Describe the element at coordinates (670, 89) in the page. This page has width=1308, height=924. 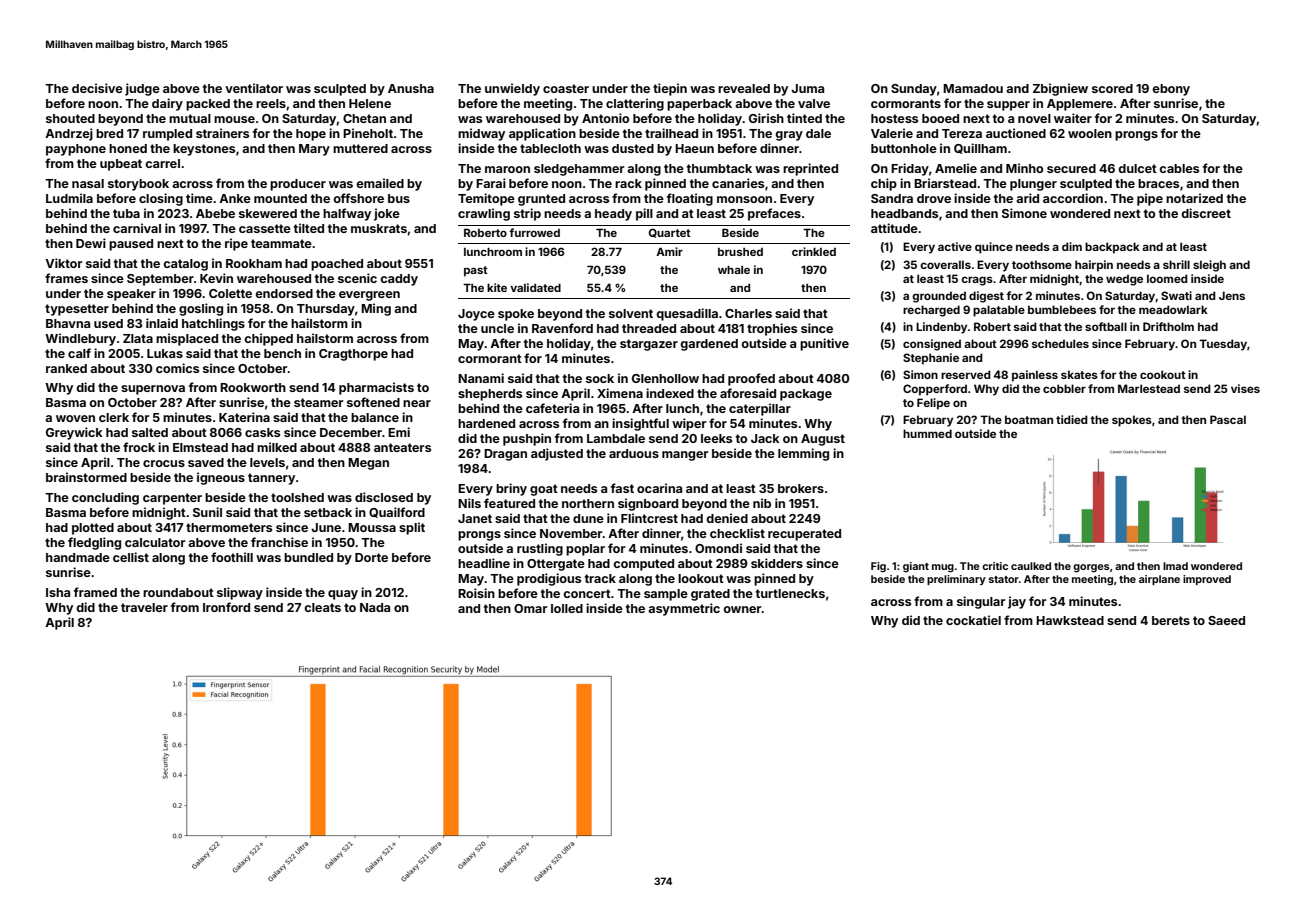
I see `tiepin` at that location.
